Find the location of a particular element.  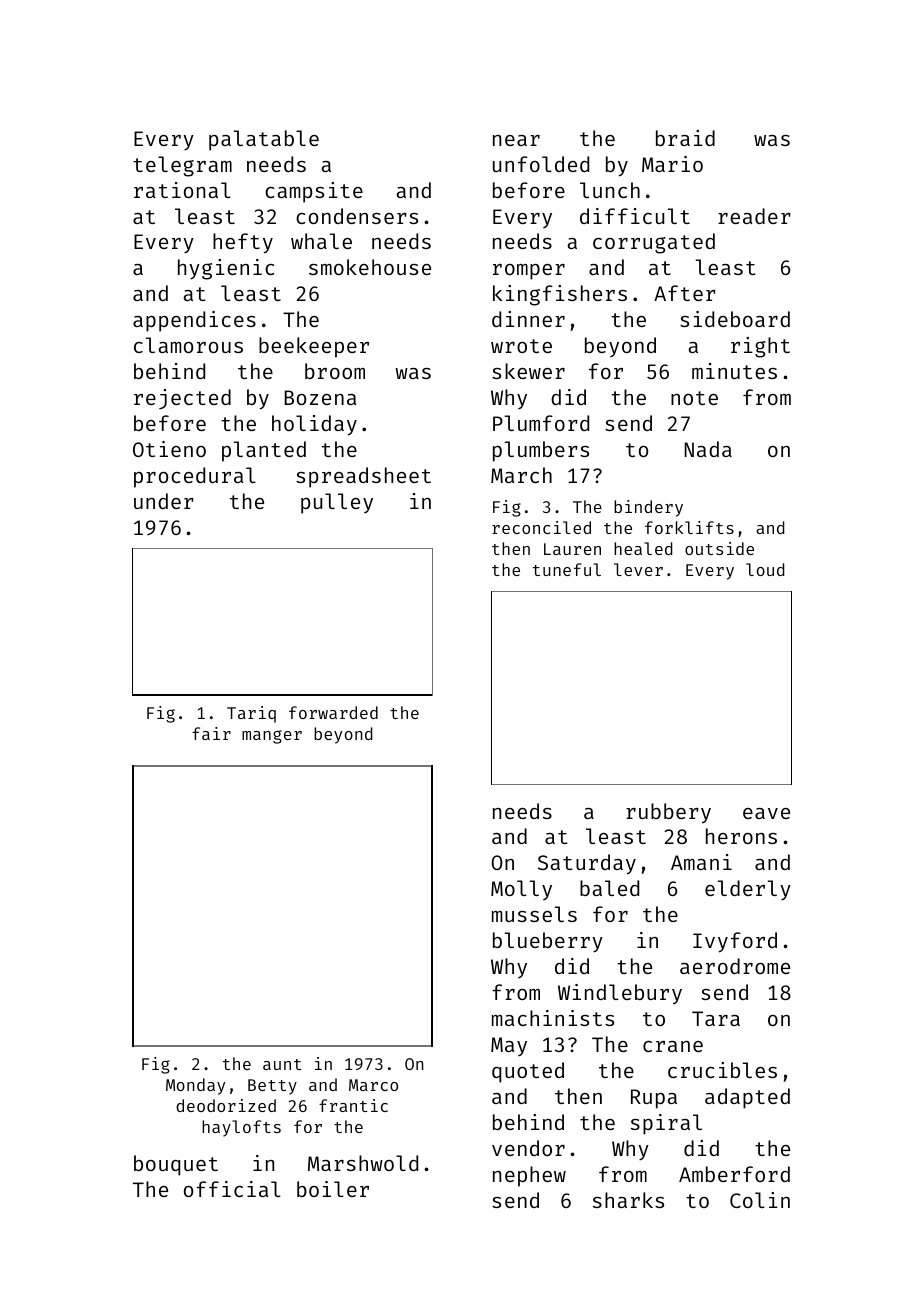

romper is located at coordinates (529, 272).
